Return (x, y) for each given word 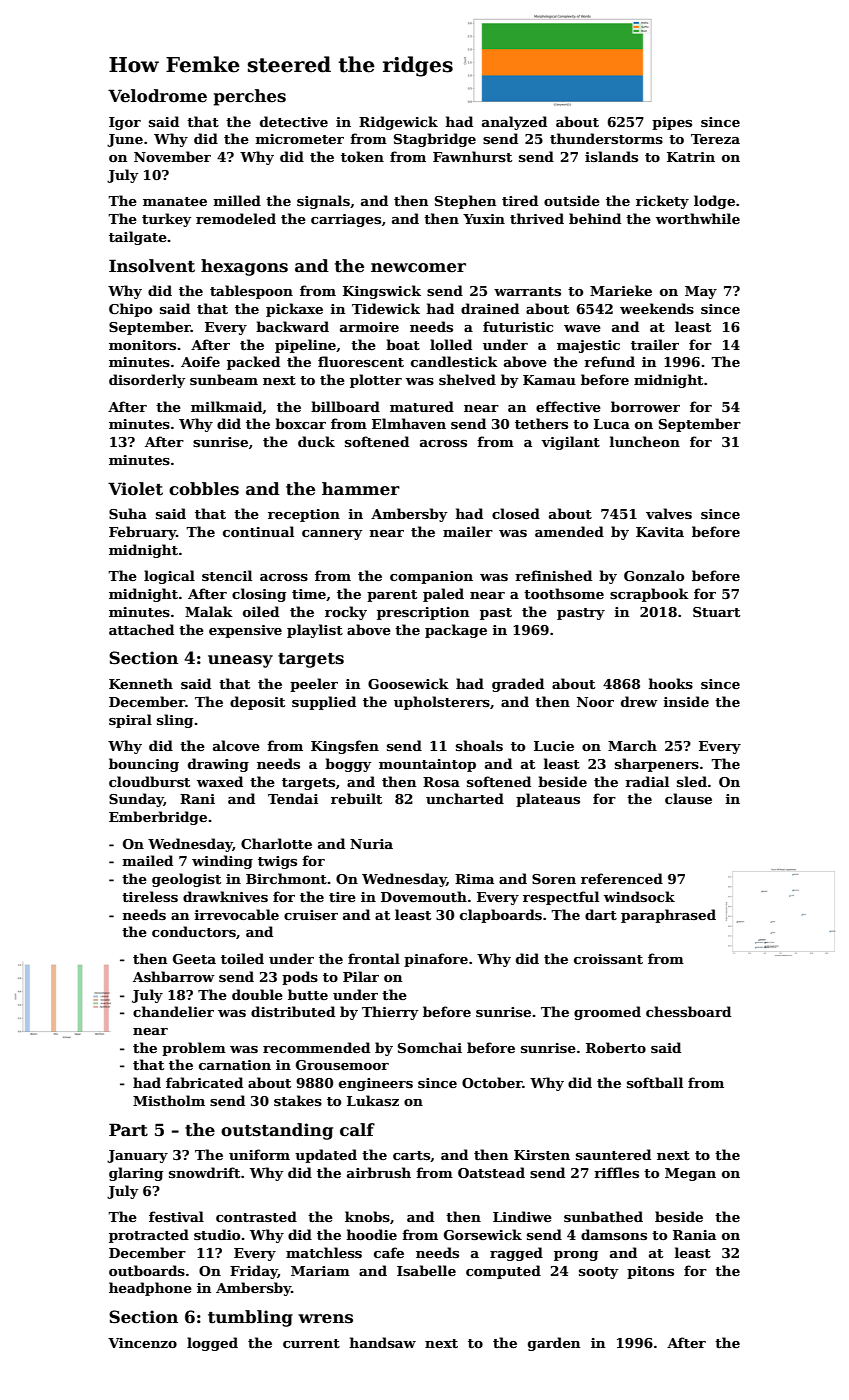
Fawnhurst (472, 156)
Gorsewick (483, 1234)
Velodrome (157, 96)
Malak (209, 611)
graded (518, 685)
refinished (553, 575)
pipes (672, 123)
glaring (136, 1174)
